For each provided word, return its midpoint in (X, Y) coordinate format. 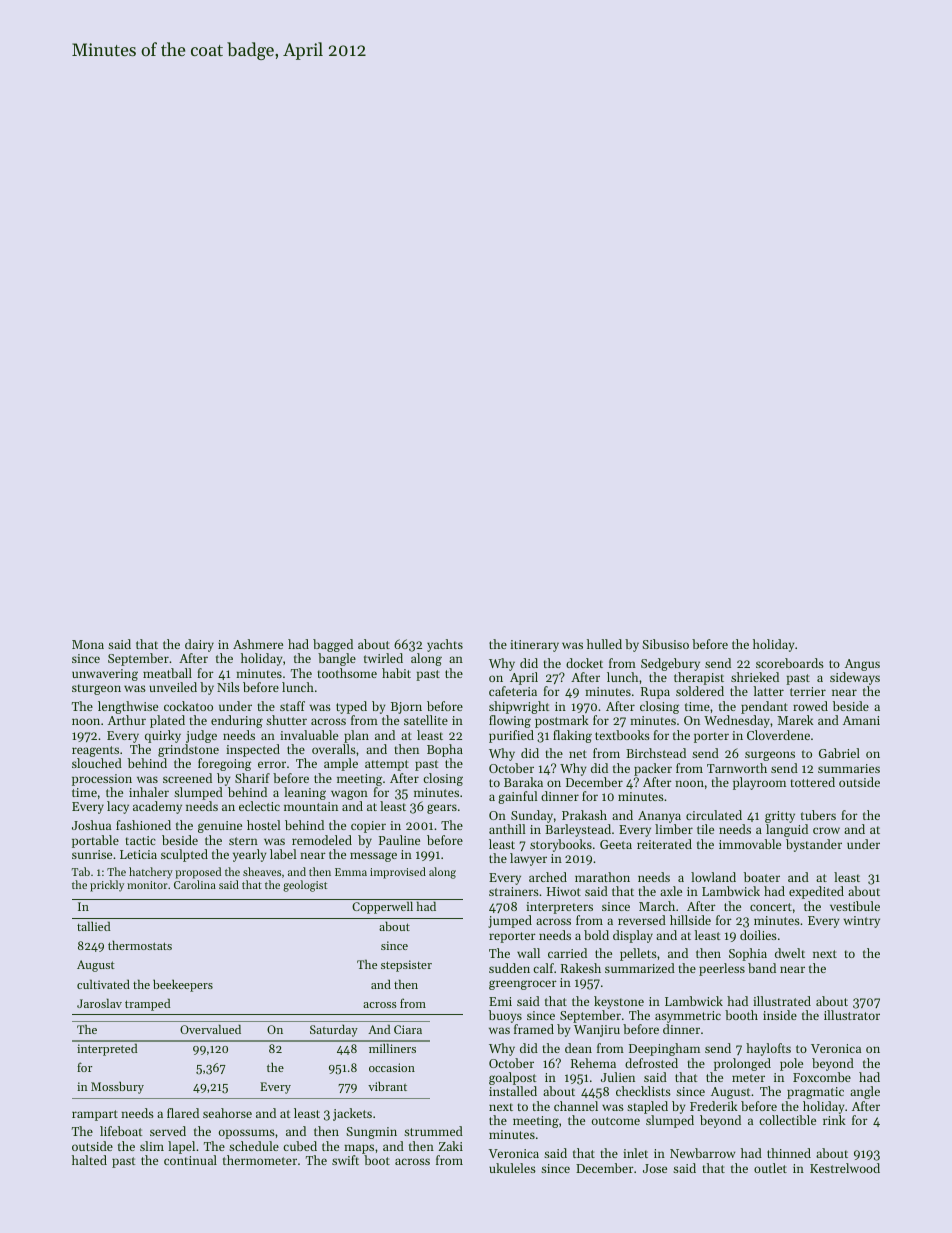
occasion (392, 1067)
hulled (604, 644)
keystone (619, 1002)
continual (190, 1160)
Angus (862, 665)
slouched (97, 763)
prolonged (742, 1064)
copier (368, 827)
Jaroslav (99, 1003)
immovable (750, 844)
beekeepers (183, 985)
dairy (199, 645)
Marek (796, 720)
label (283, 854)
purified (511, 736)
